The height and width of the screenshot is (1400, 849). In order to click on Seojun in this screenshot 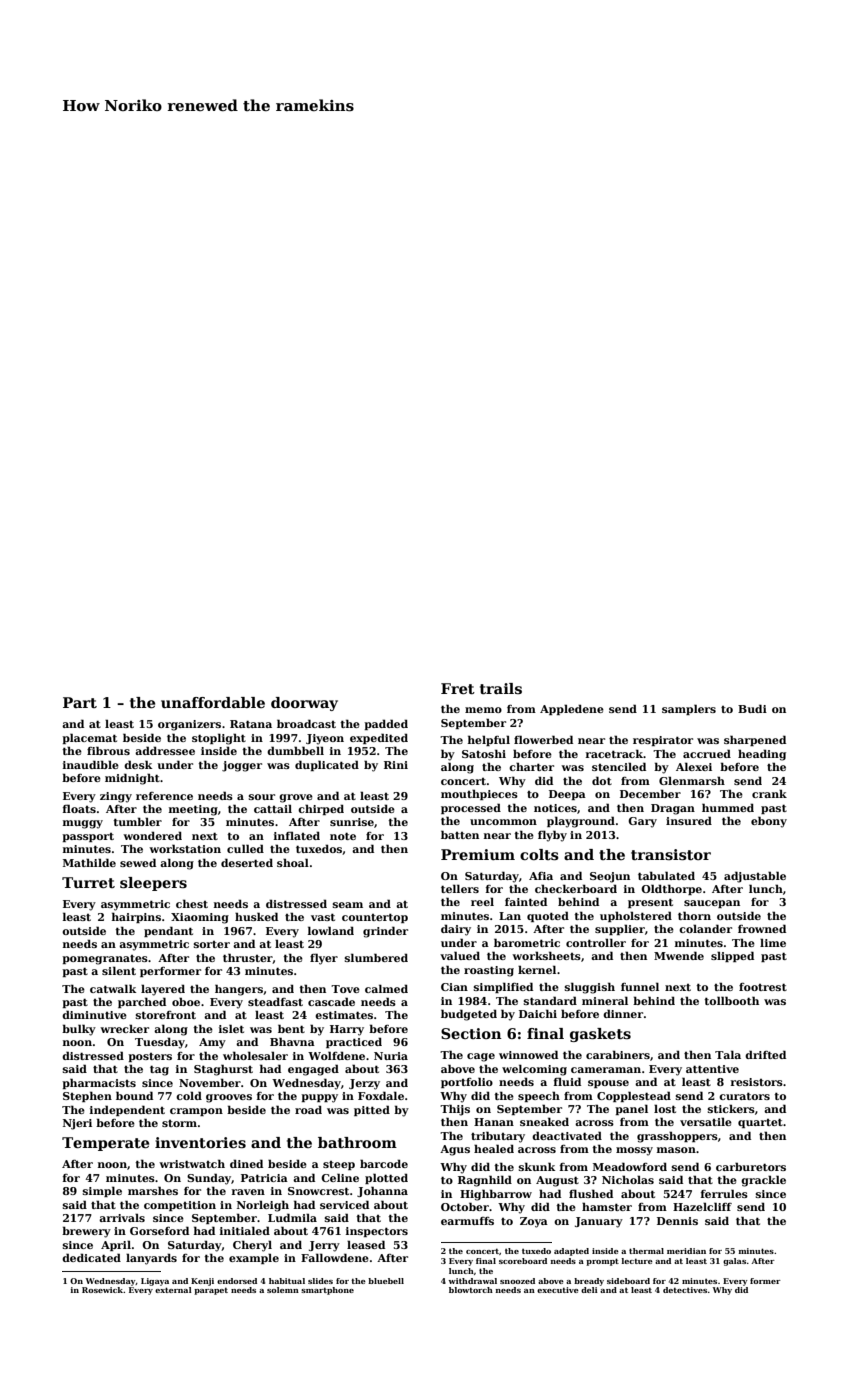, I will do `click(610, 877)`.
